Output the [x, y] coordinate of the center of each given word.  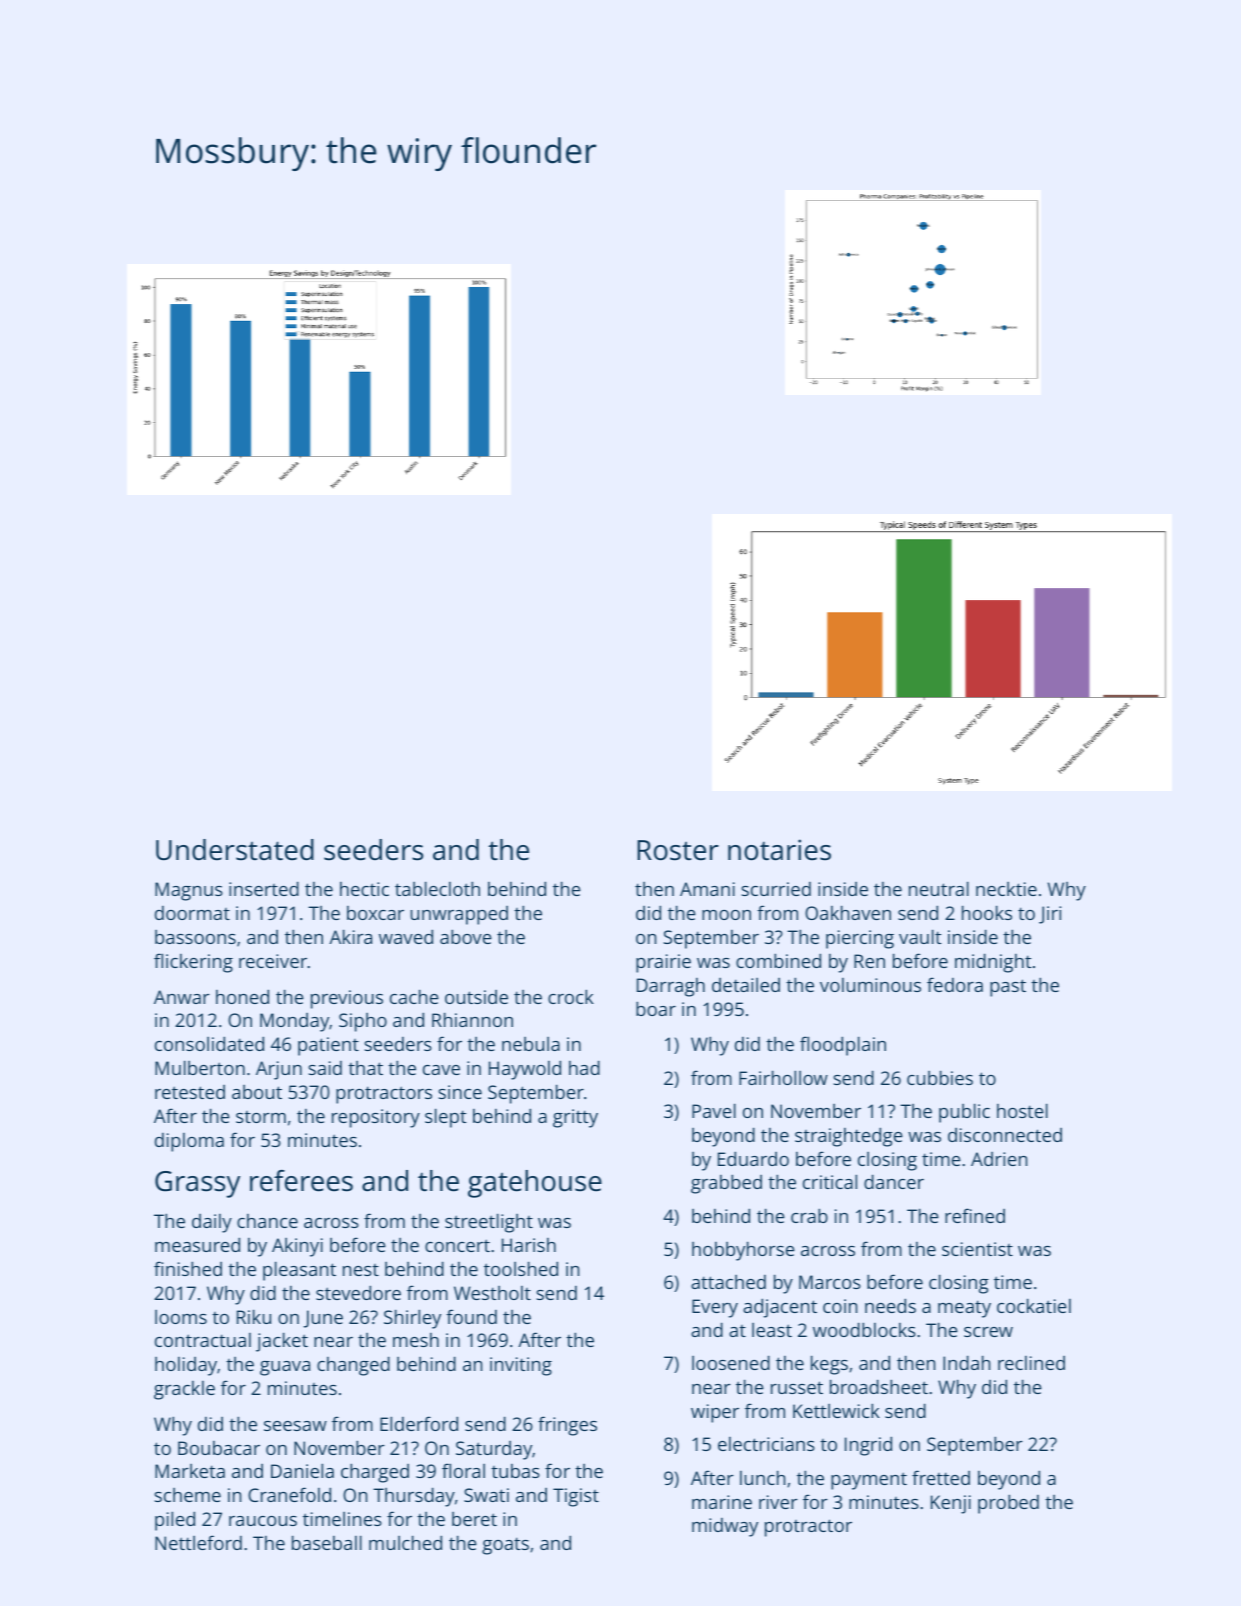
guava [285, 1368]
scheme [187, 1495]
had [584, 1067]
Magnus [189, 891]
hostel [1022, 1110]
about [257, 1092]
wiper [715, 1413]
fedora [955, 984]
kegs [829, 1365]
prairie [663, 963]
